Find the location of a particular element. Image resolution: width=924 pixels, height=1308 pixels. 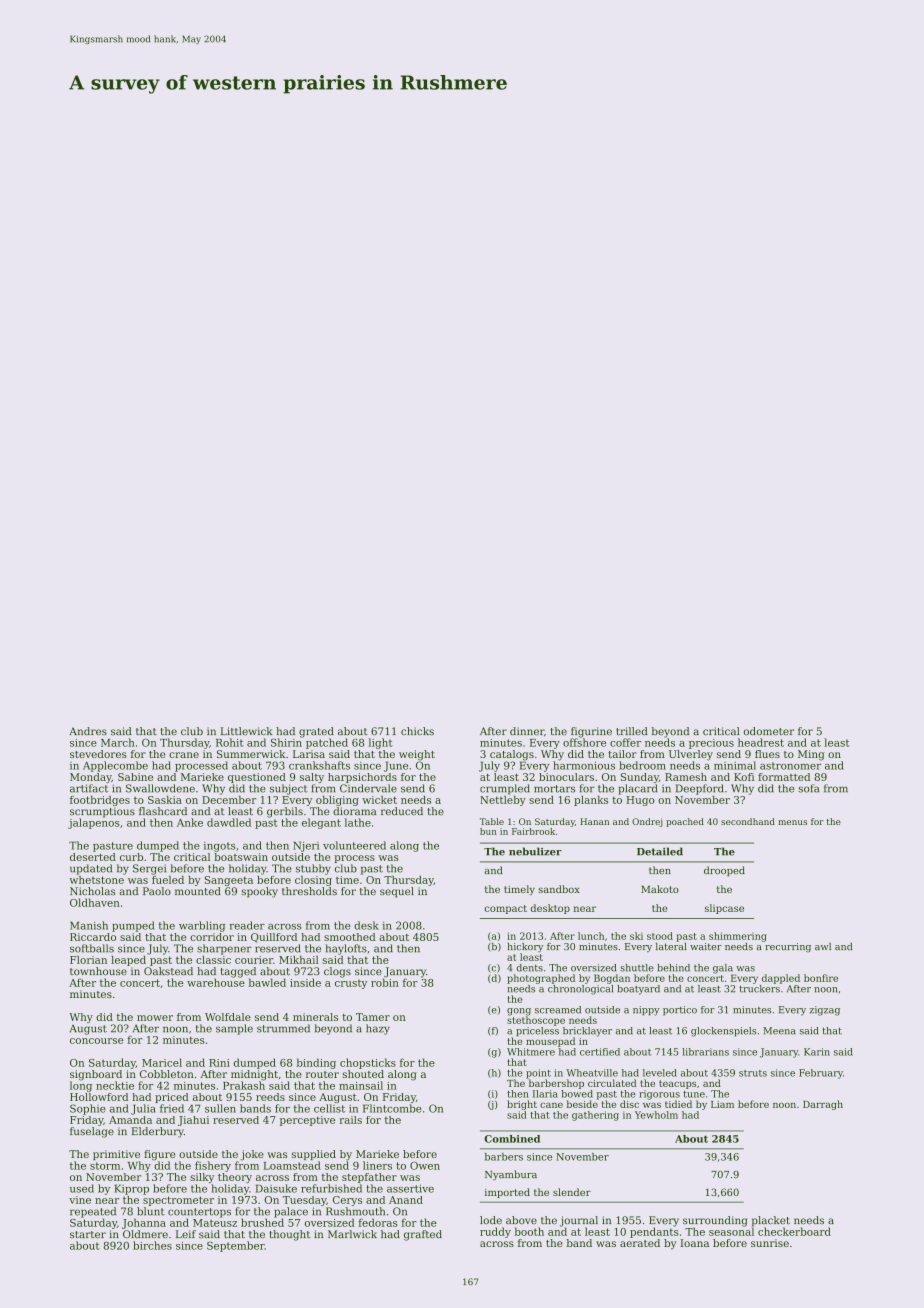

Manish is located at coordinates (89, 925).
